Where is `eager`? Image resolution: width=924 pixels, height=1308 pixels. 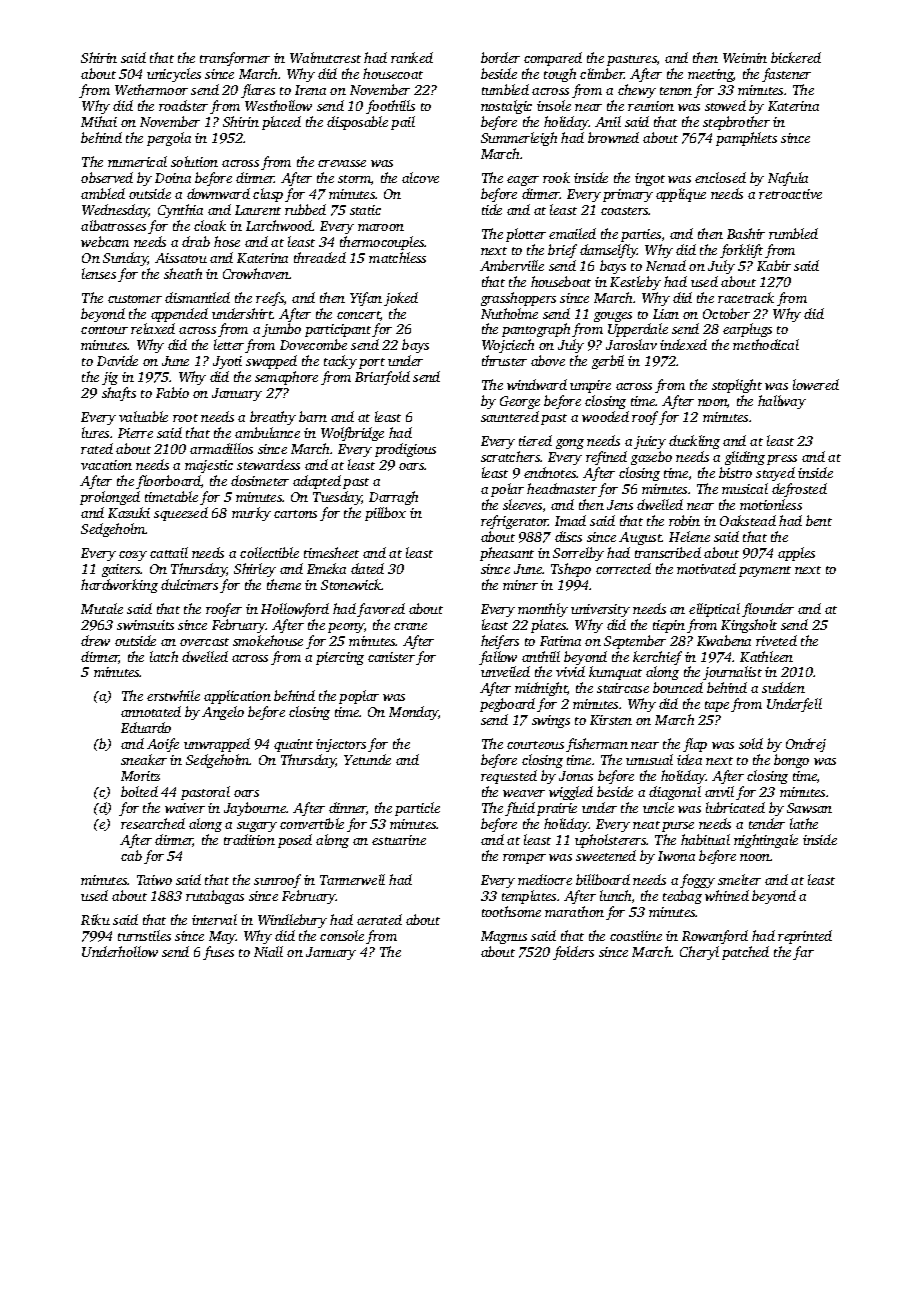
eager is located at coordinates (523, 181).
